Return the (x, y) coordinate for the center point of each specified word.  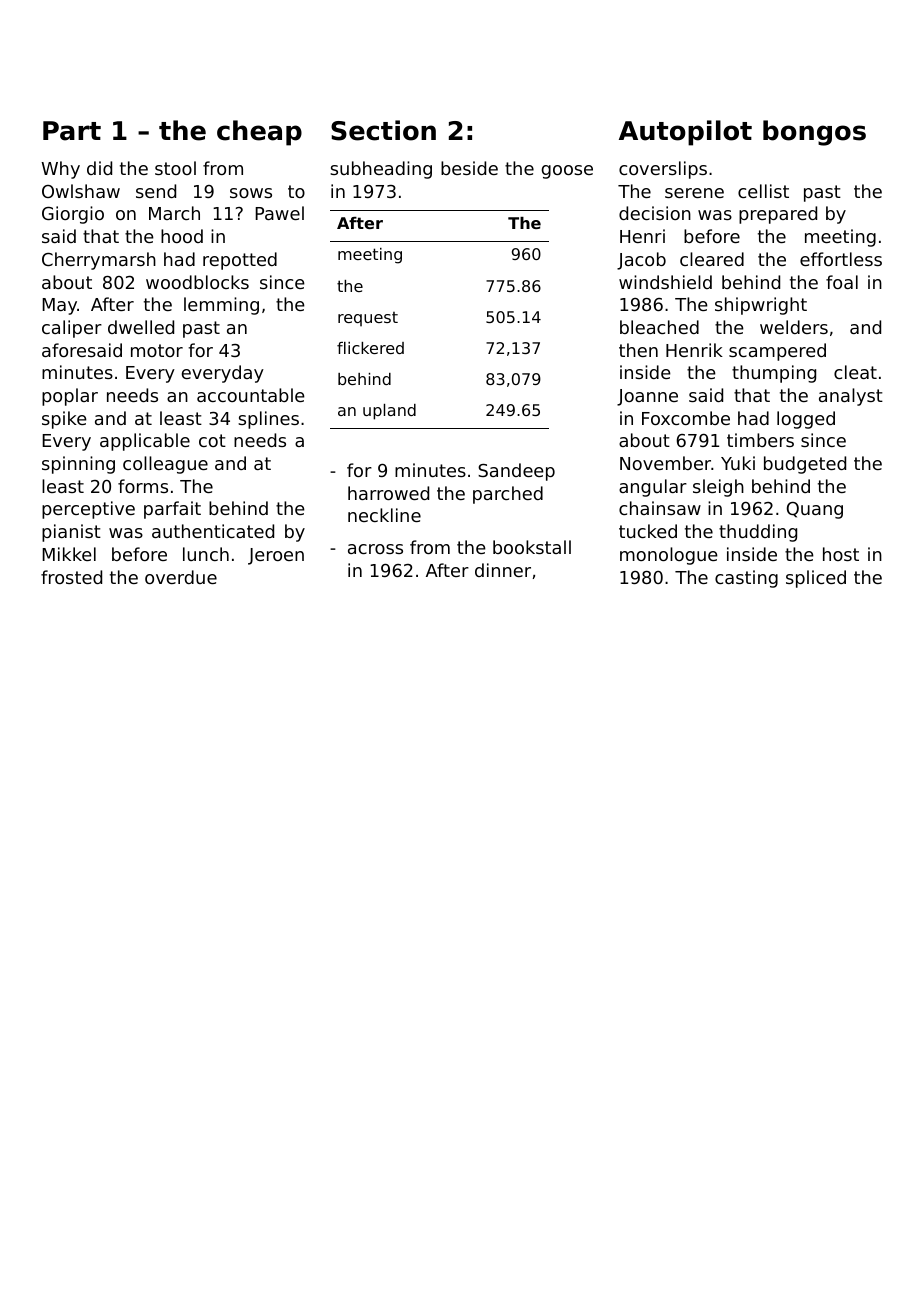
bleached (659, 327)
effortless (841, 259)
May (59, 306)
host (841, 554)
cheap (259, 133)
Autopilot (685, 133)
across (375, 549)
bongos (814, 133)
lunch (206, 554)
